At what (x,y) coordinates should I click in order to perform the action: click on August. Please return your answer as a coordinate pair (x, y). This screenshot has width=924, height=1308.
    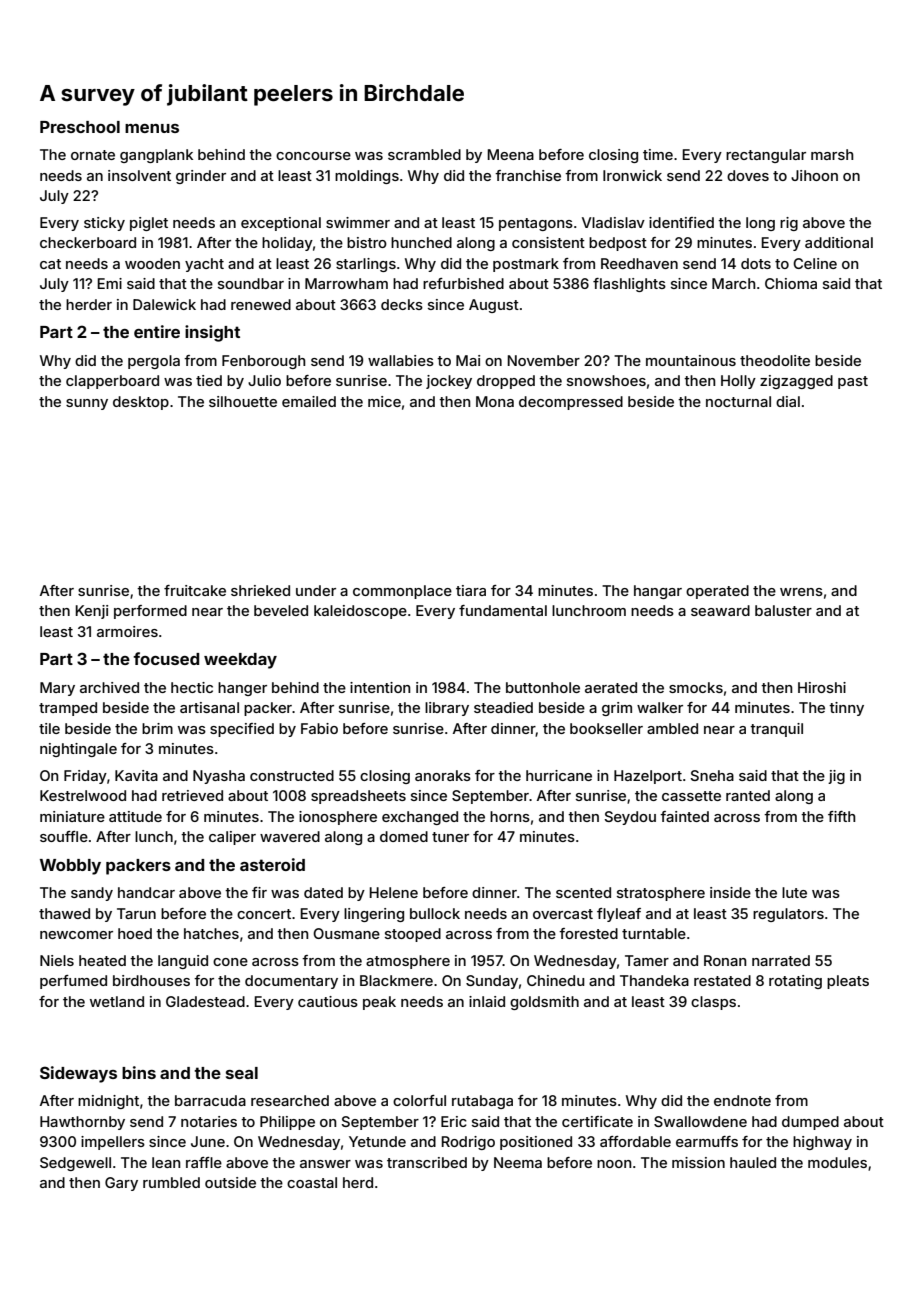
    Looking at the image, I should click on (494, 306).
